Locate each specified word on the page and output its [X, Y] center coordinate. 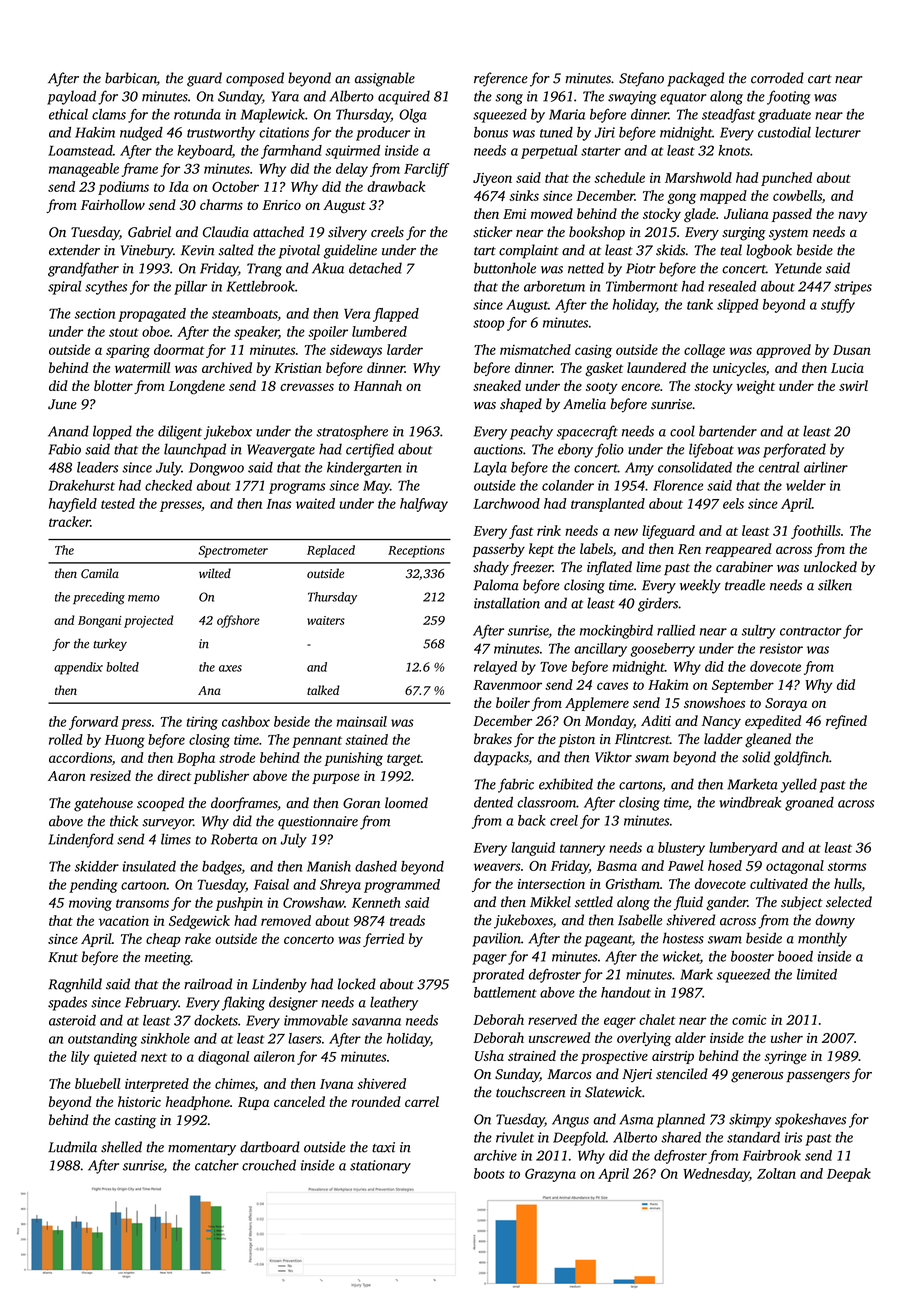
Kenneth [376, 902]
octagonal [795, 867]
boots [489, 1173]
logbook [769, 251]
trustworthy [221, 134]
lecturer [838, 132]
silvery [347, 233]
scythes [106, 288]
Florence [678, 485]
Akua [328, 268]
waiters [326, 620]
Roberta [234, 839]
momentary [202, 1150]
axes [230, 668]
